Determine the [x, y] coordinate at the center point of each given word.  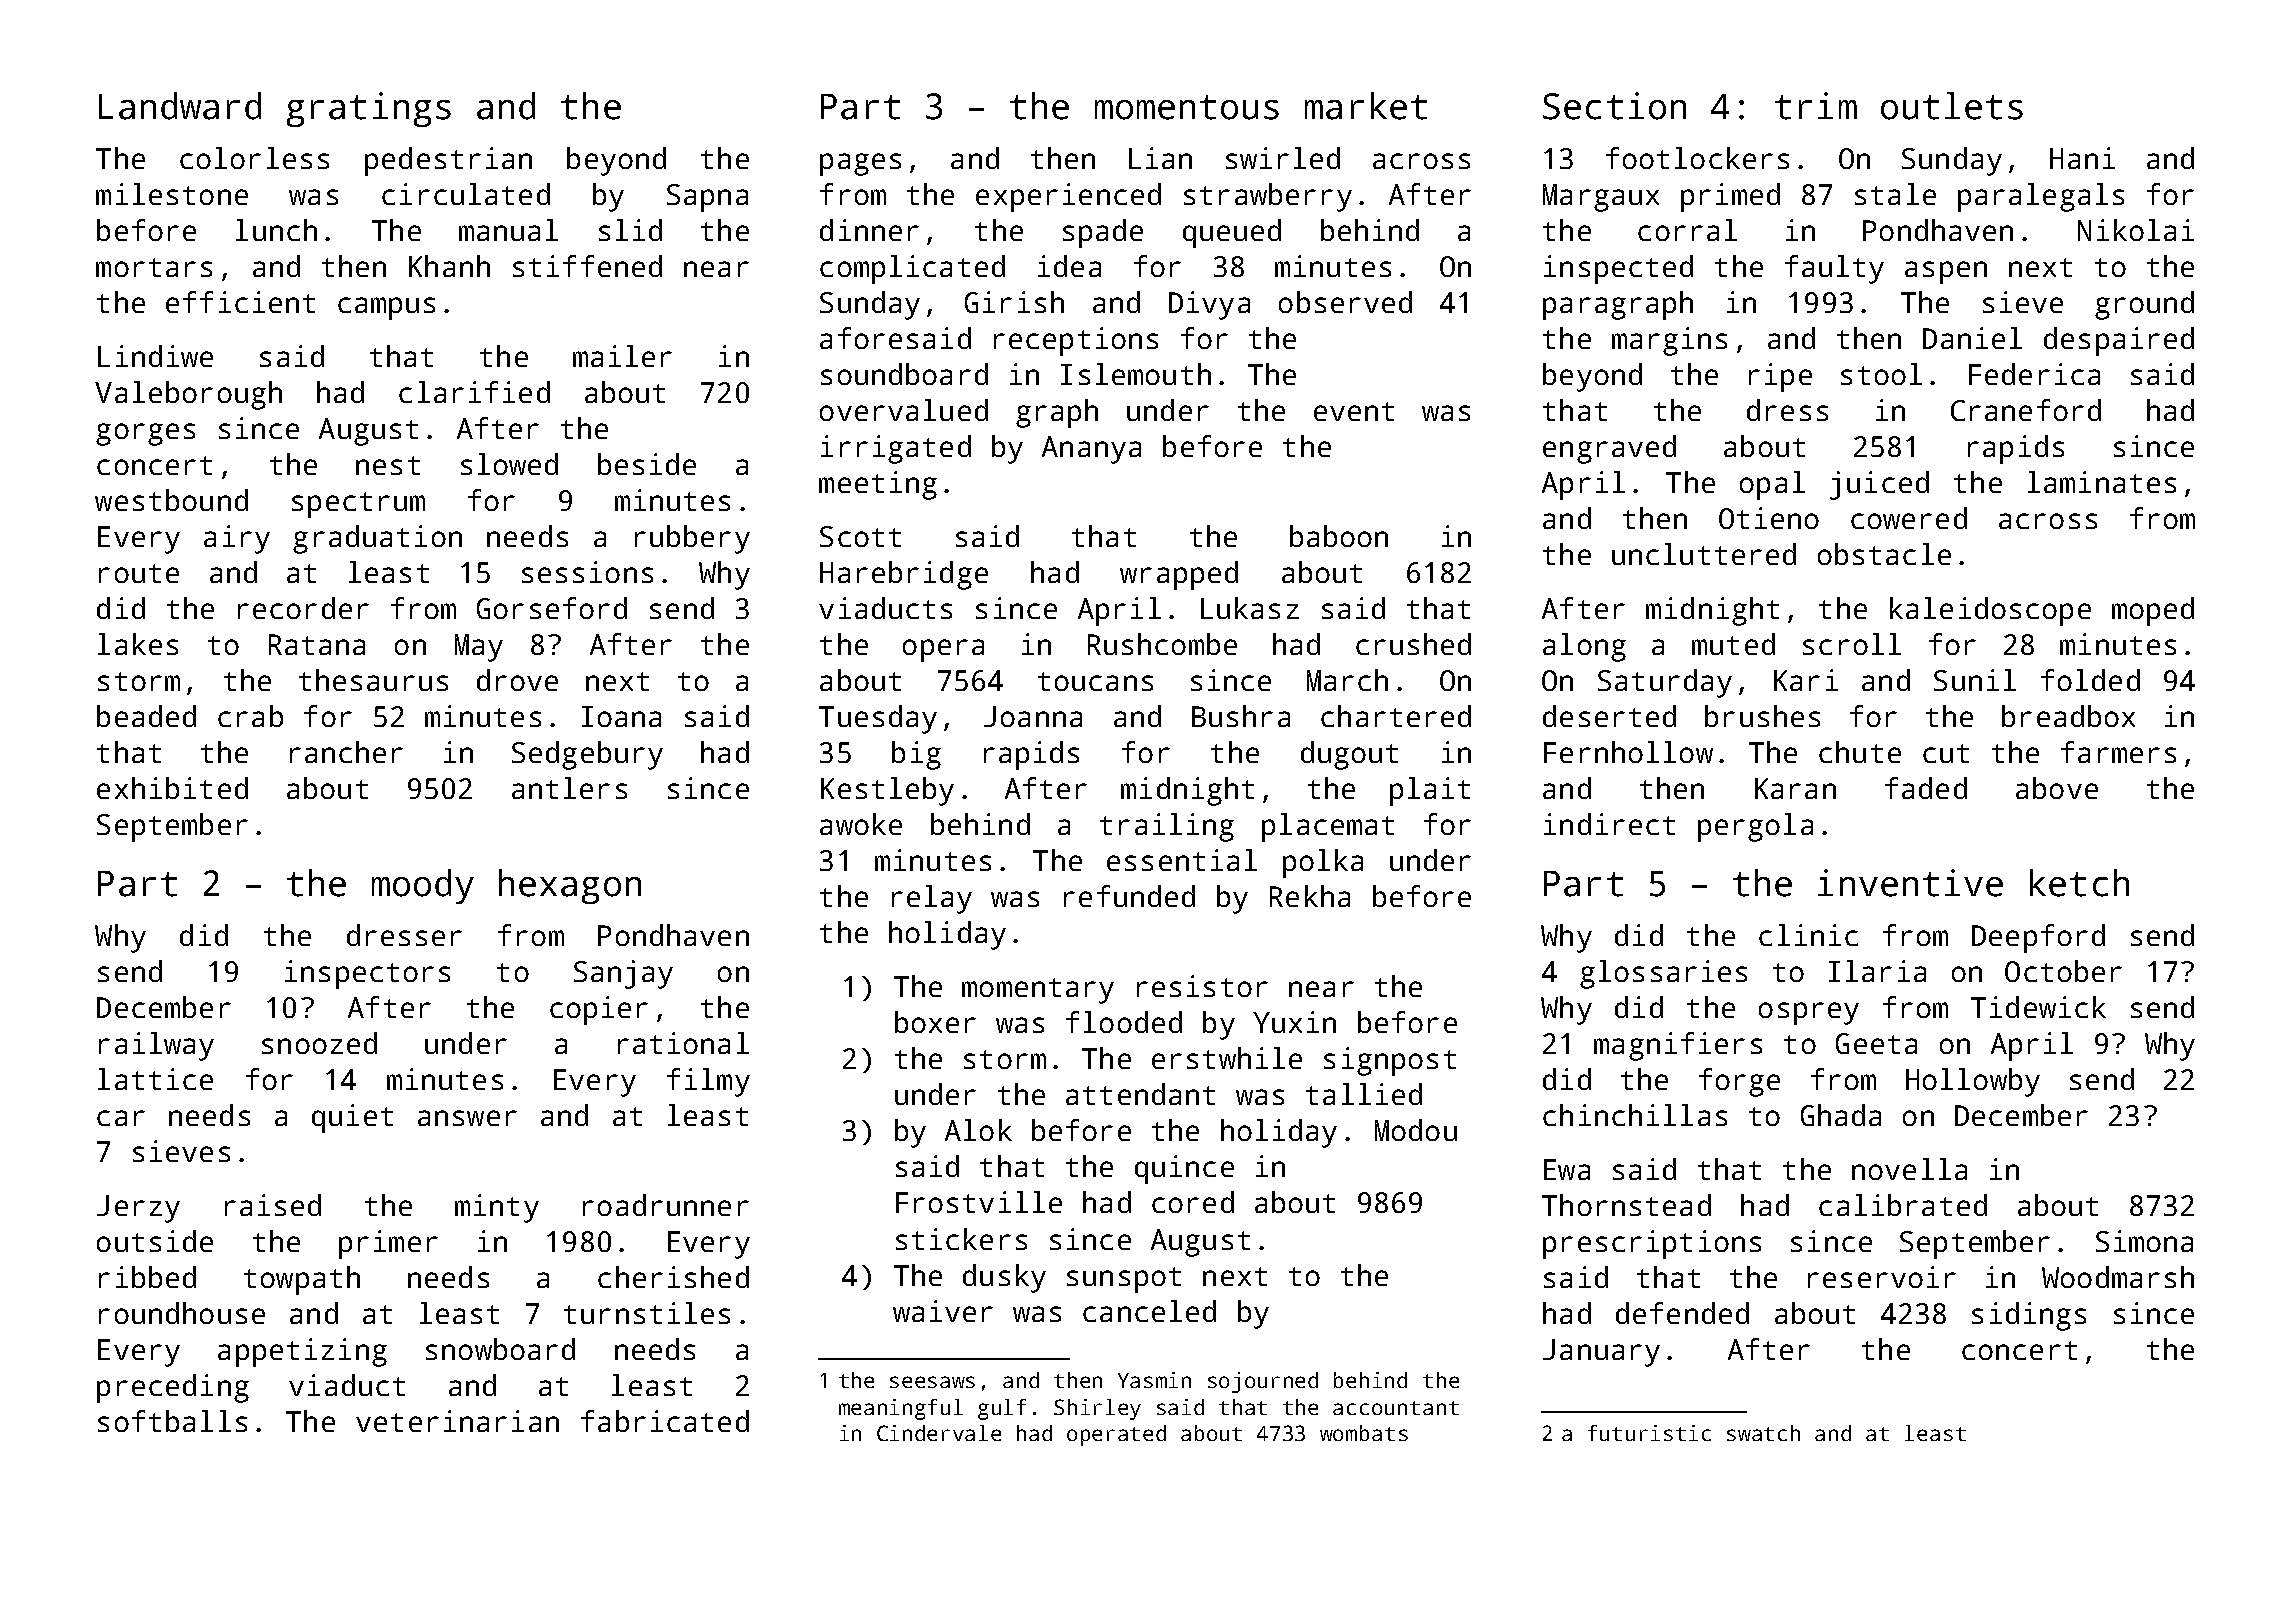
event [1354, 411]
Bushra [1241, 716]
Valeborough [188, 395]
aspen [1946, 272]
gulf [1002, 1409]
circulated [466, 194]
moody [423, 886]
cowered [1909, 518]
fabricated [665, 1421]
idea [1069, 266]
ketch [2079, 883]
